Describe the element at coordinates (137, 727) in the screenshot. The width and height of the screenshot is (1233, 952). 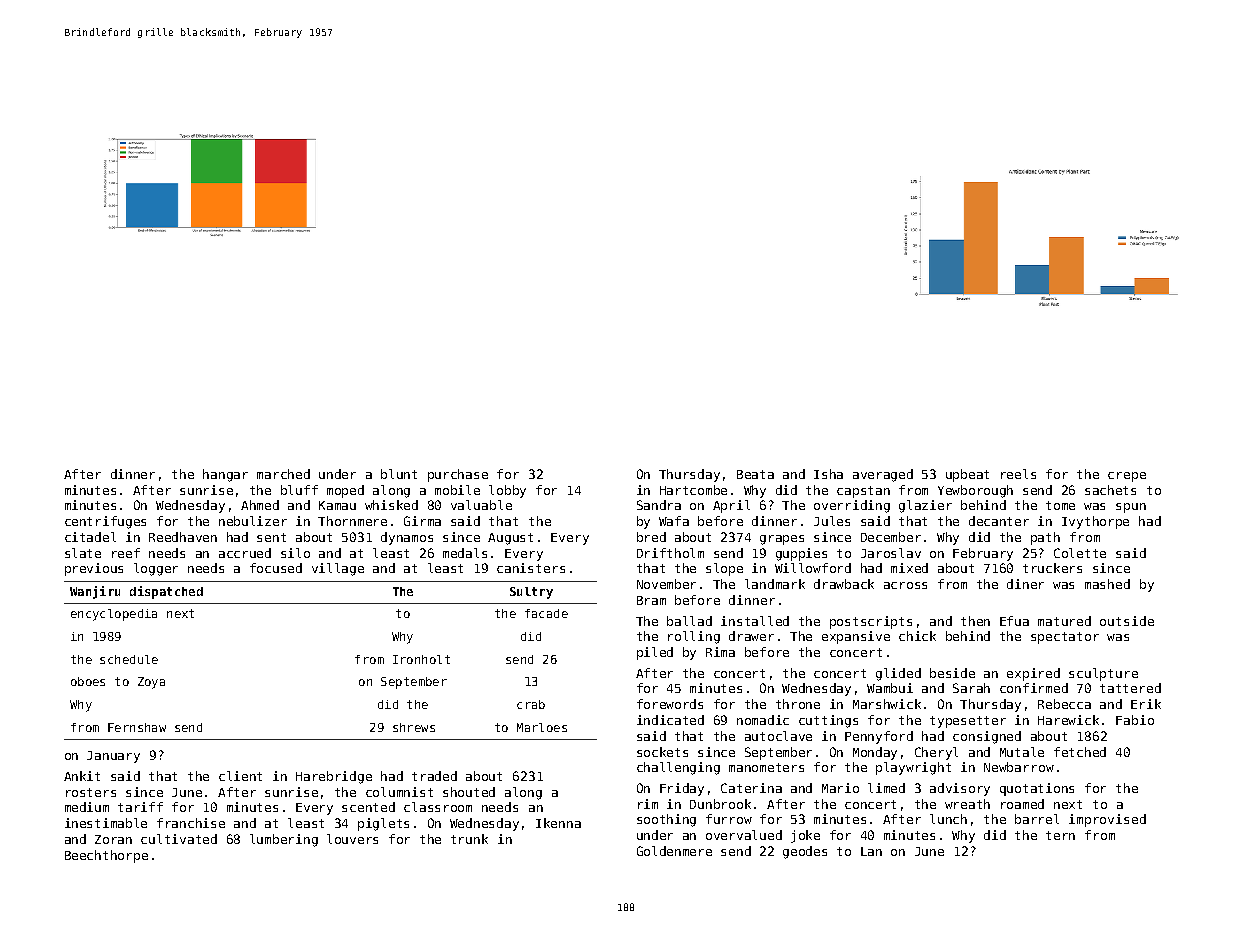
I see `Fernshaw` at that location.
